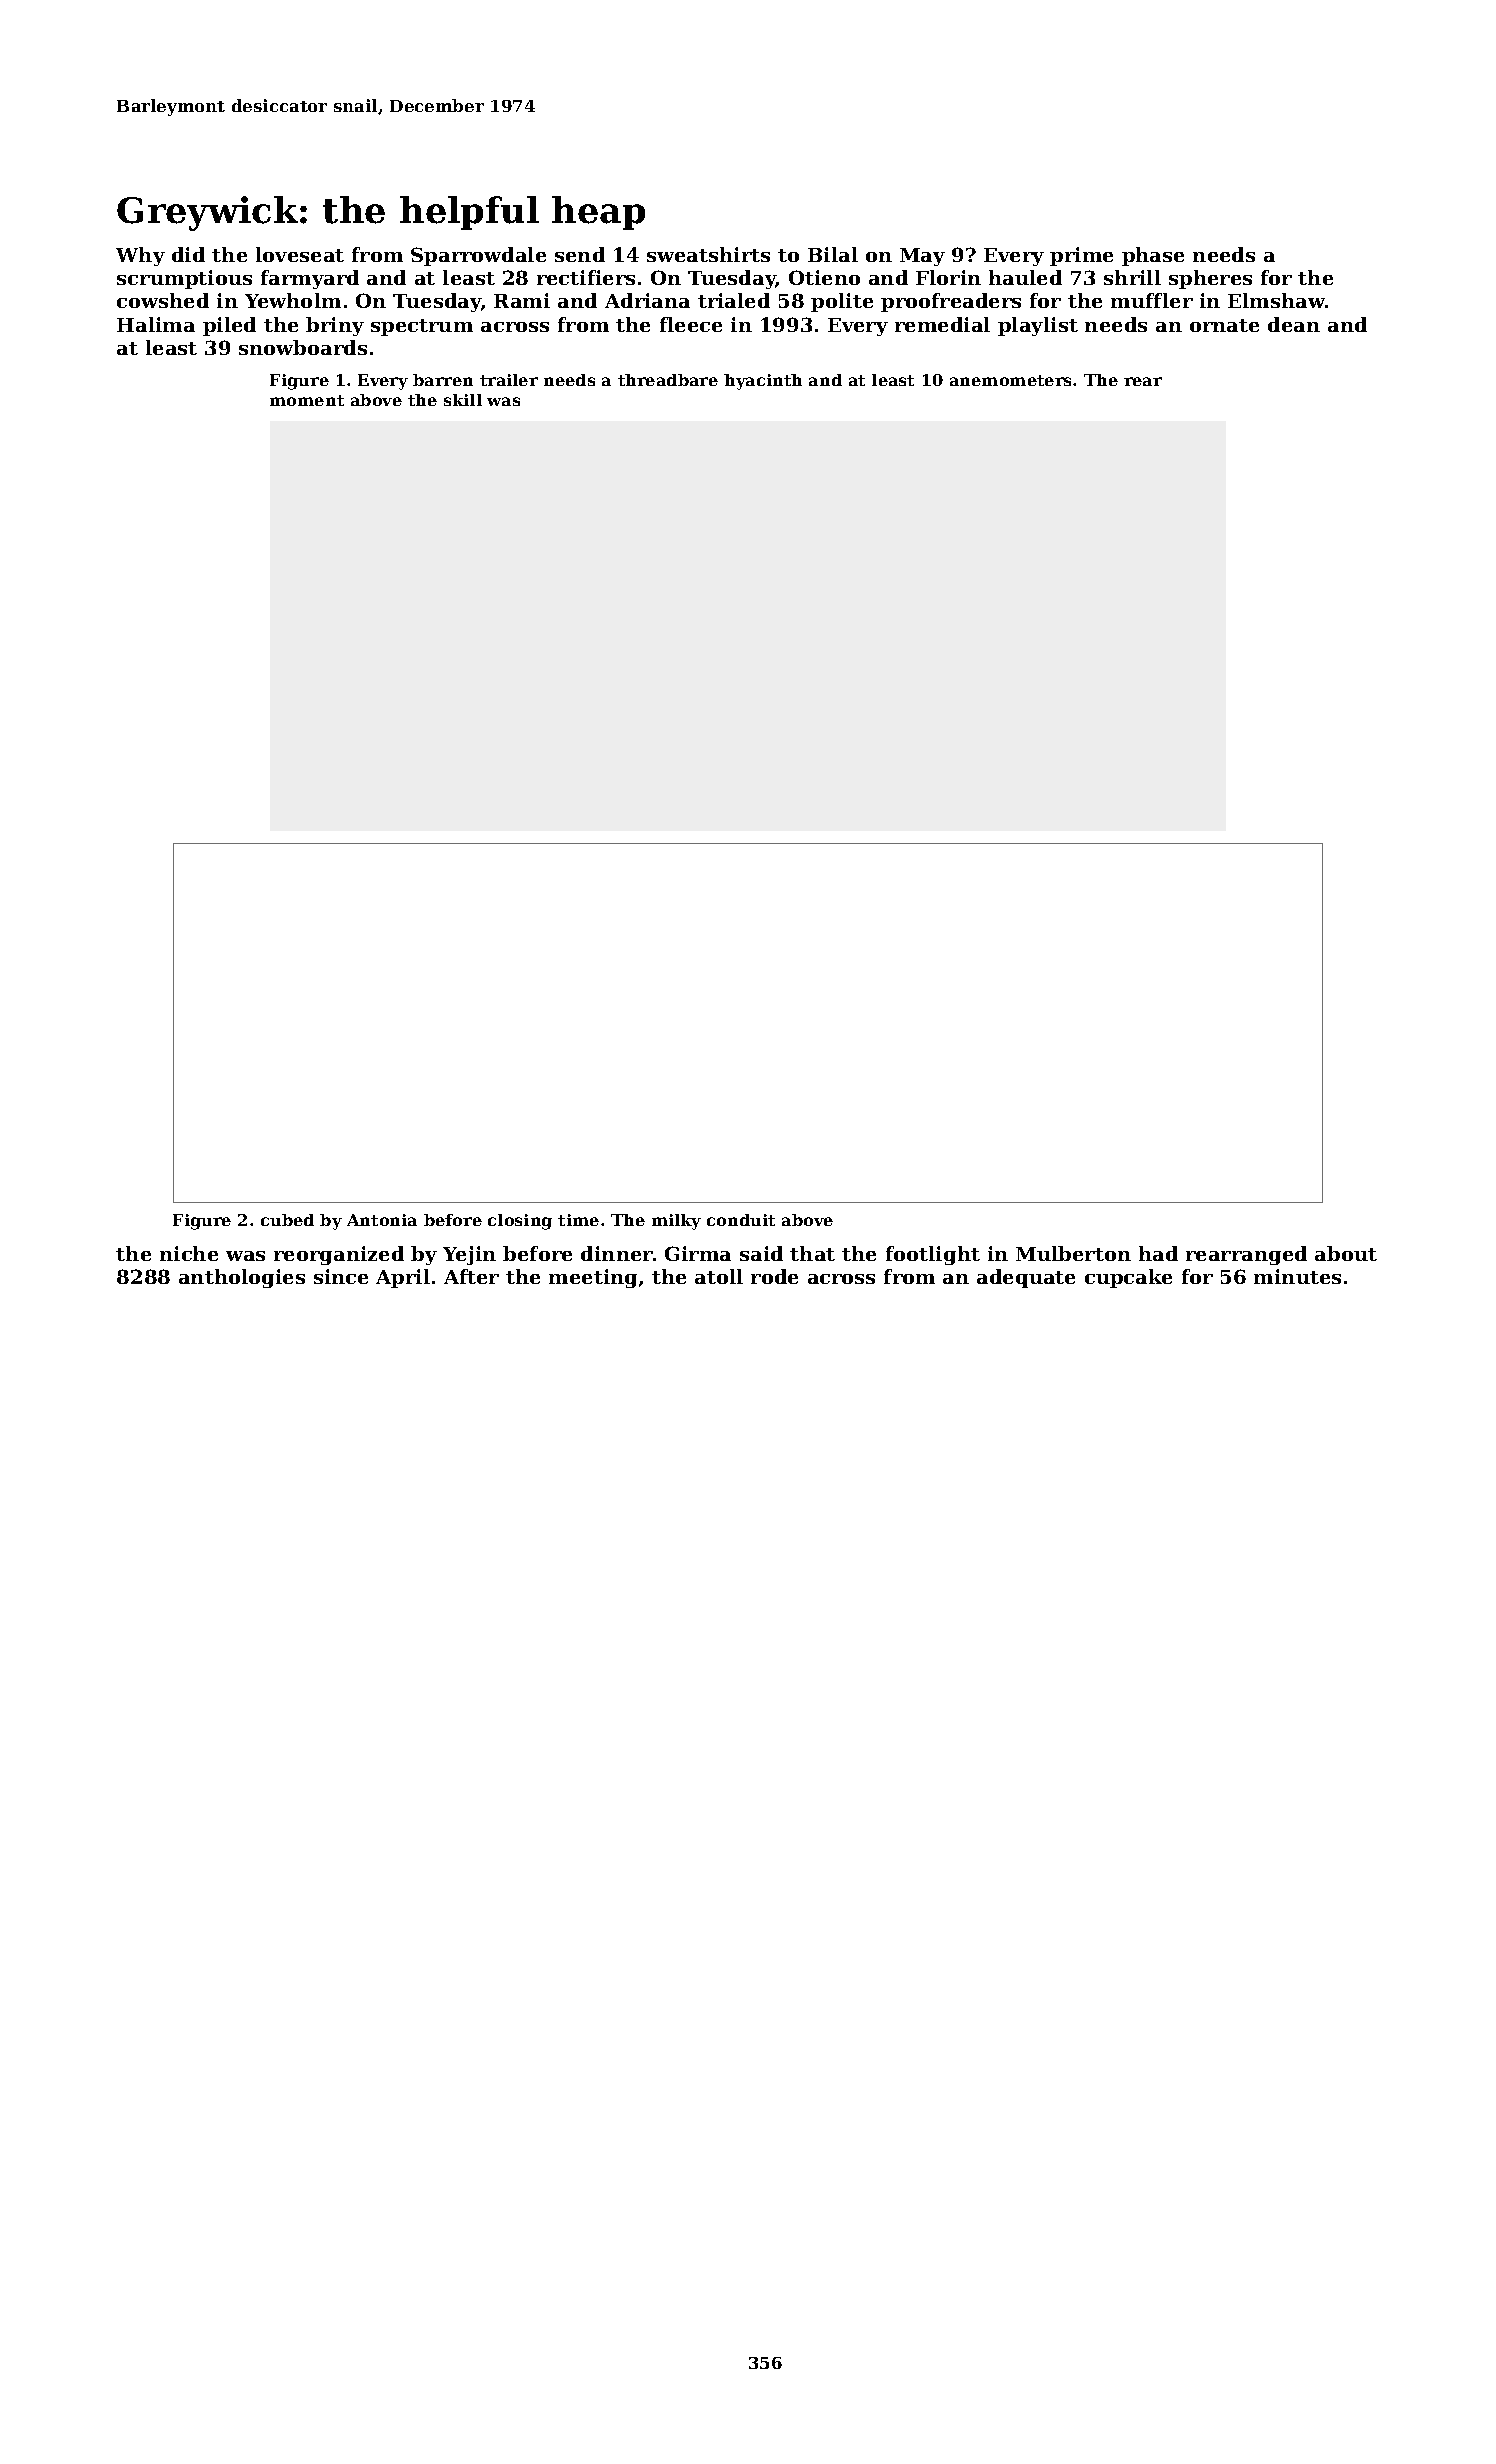 The height and width of the screenshot is (2464, 1496). Describe the element at coordinates (341, 1276) in the screenshot. I see `since` at that location.
